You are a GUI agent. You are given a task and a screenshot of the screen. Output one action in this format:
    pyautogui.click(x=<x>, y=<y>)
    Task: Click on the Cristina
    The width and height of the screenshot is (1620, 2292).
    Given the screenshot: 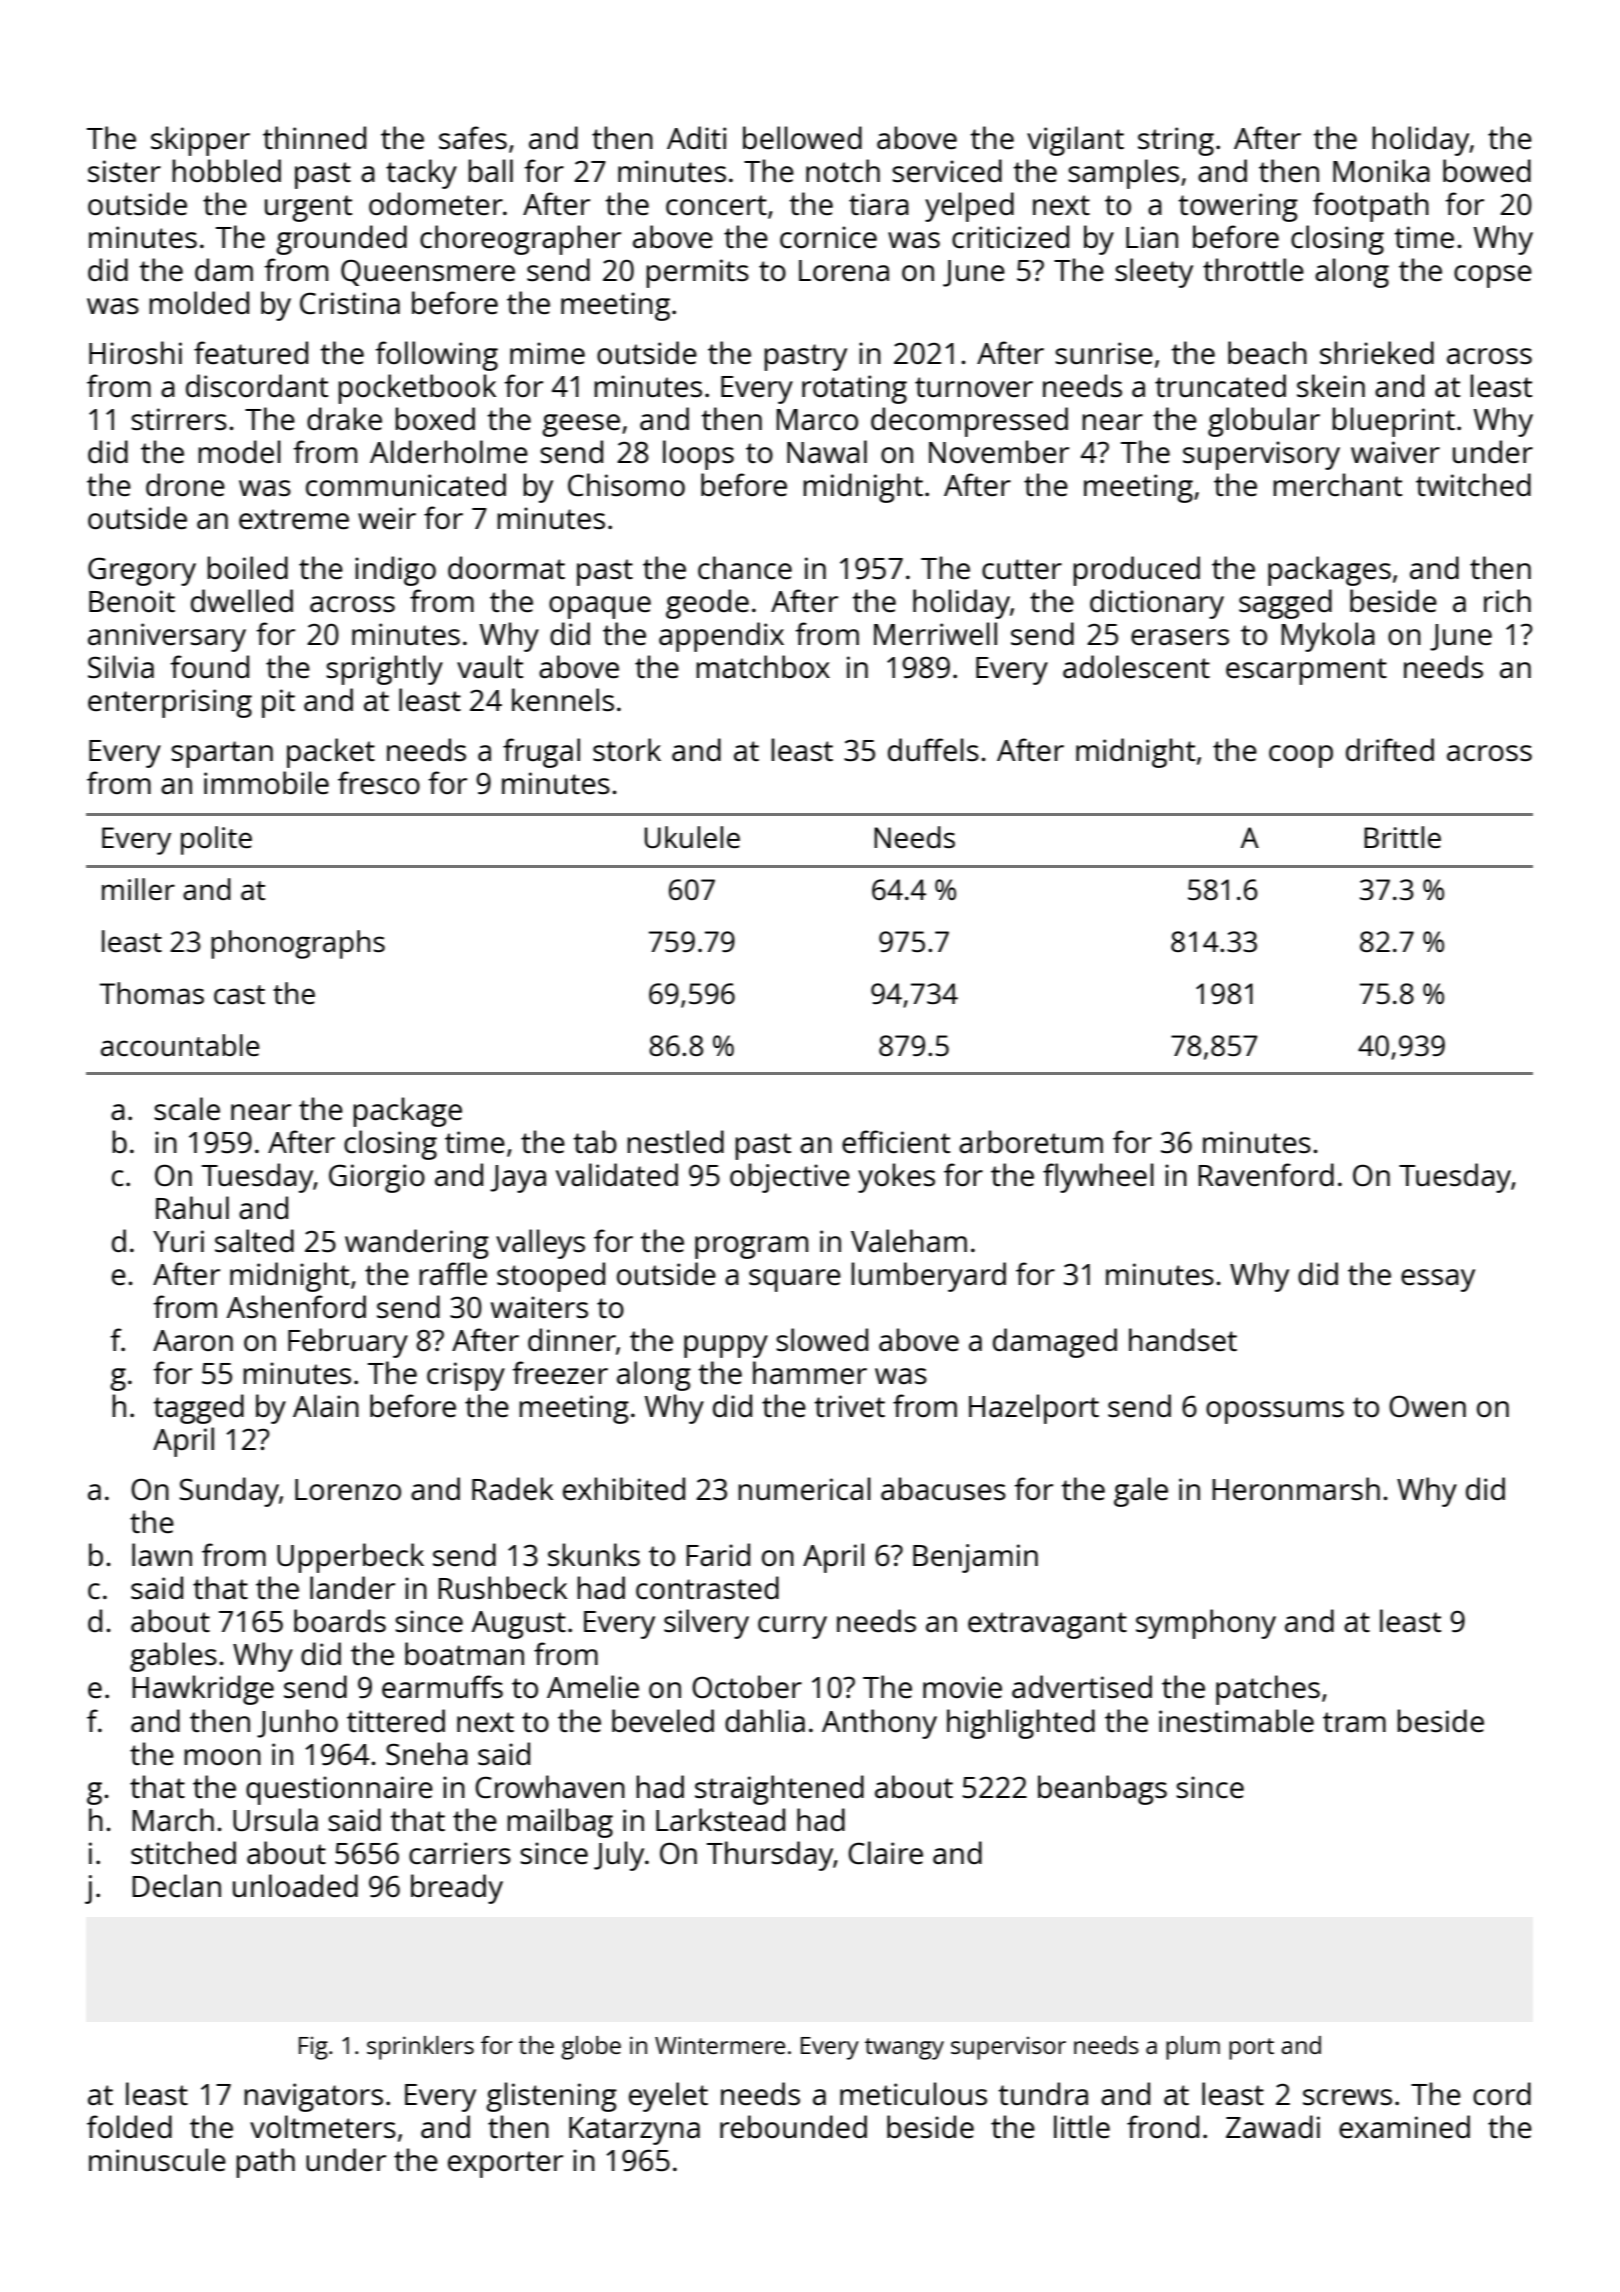 What is the action you would take?
    pyautogui.click(x=350, y=303)
